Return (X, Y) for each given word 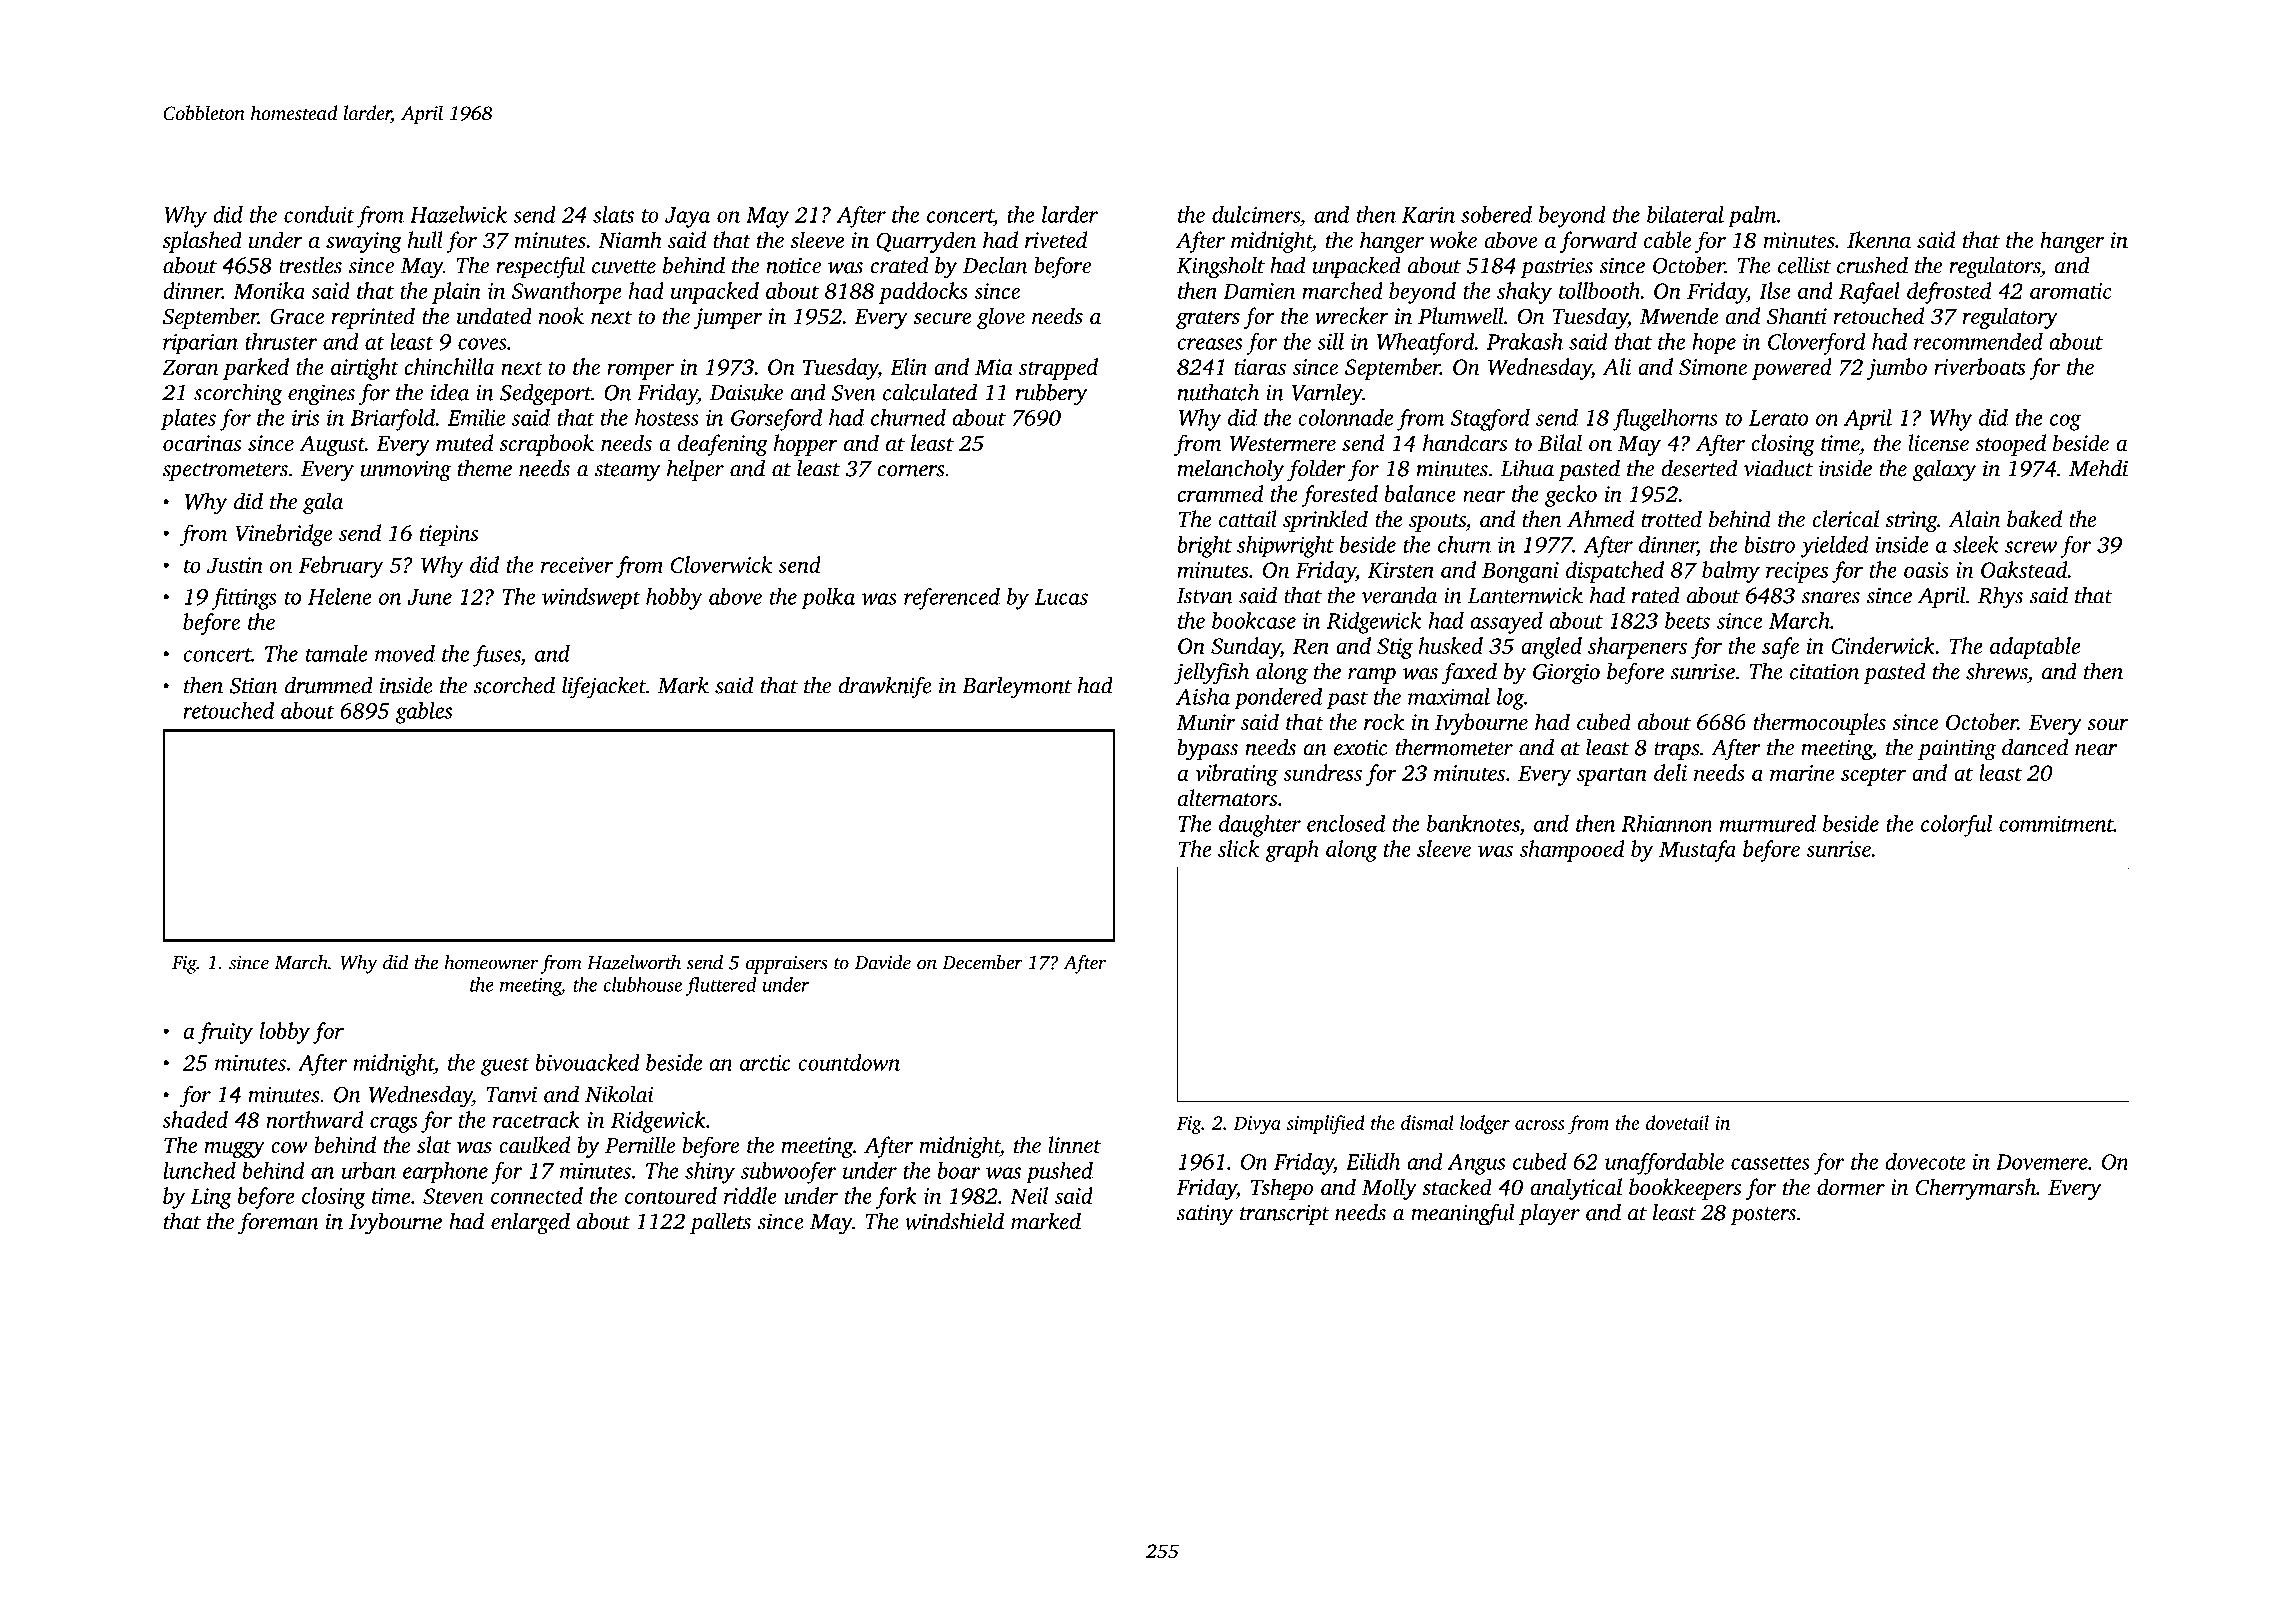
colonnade (1345, 417)
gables (423, 713)
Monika (269, 290)
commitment (2056, 824)
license (1938, 442)
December (982, 962)
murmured (1768, 823)
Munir (1205, 722)
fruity (225, 1033)
